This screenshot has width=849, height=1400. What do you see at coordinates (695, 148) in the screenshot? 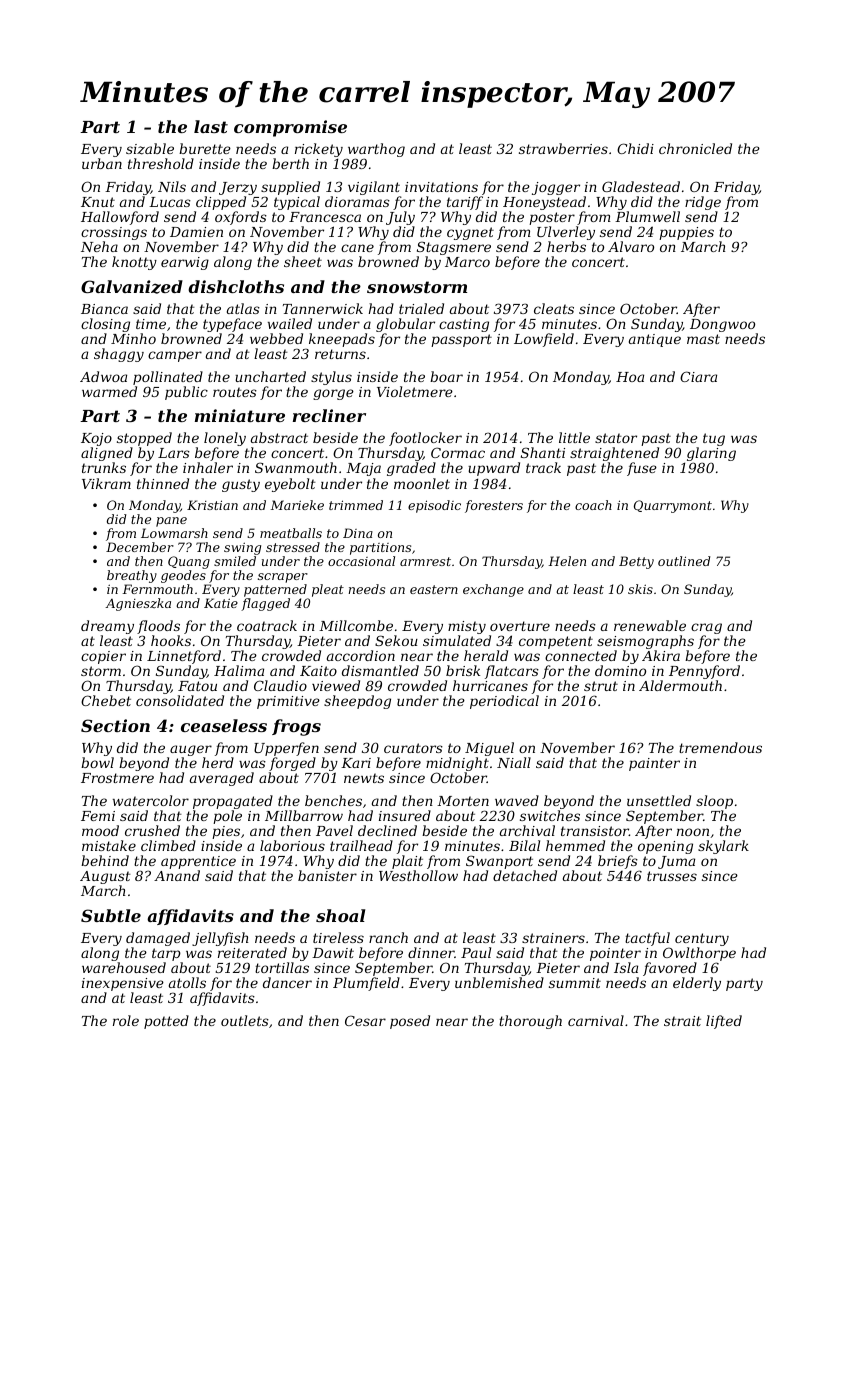
I see `chronicled` at bounding box center [695, 148].
